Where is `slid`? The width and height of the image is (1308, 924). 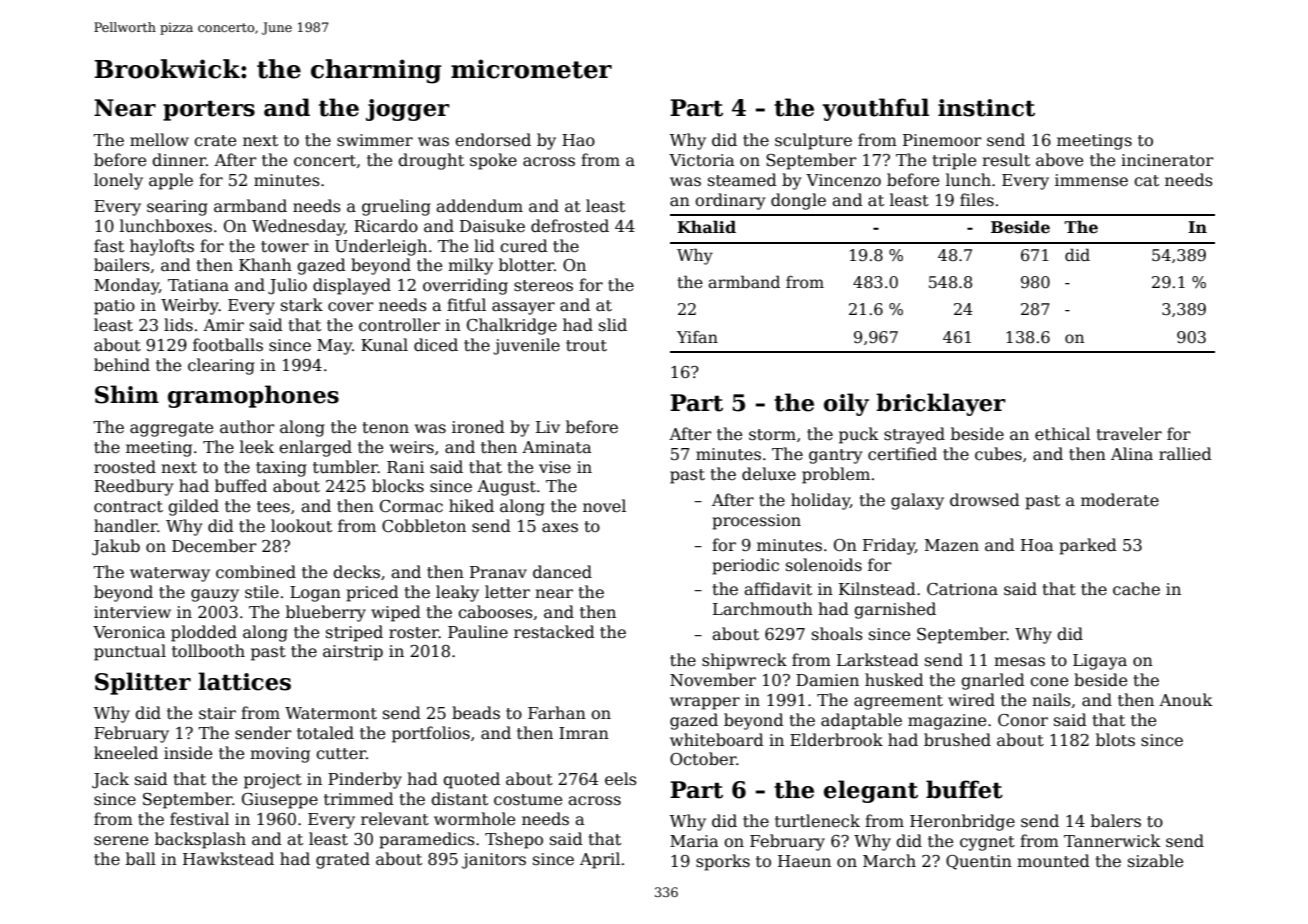
slid is located at coordinates (613, 324).
